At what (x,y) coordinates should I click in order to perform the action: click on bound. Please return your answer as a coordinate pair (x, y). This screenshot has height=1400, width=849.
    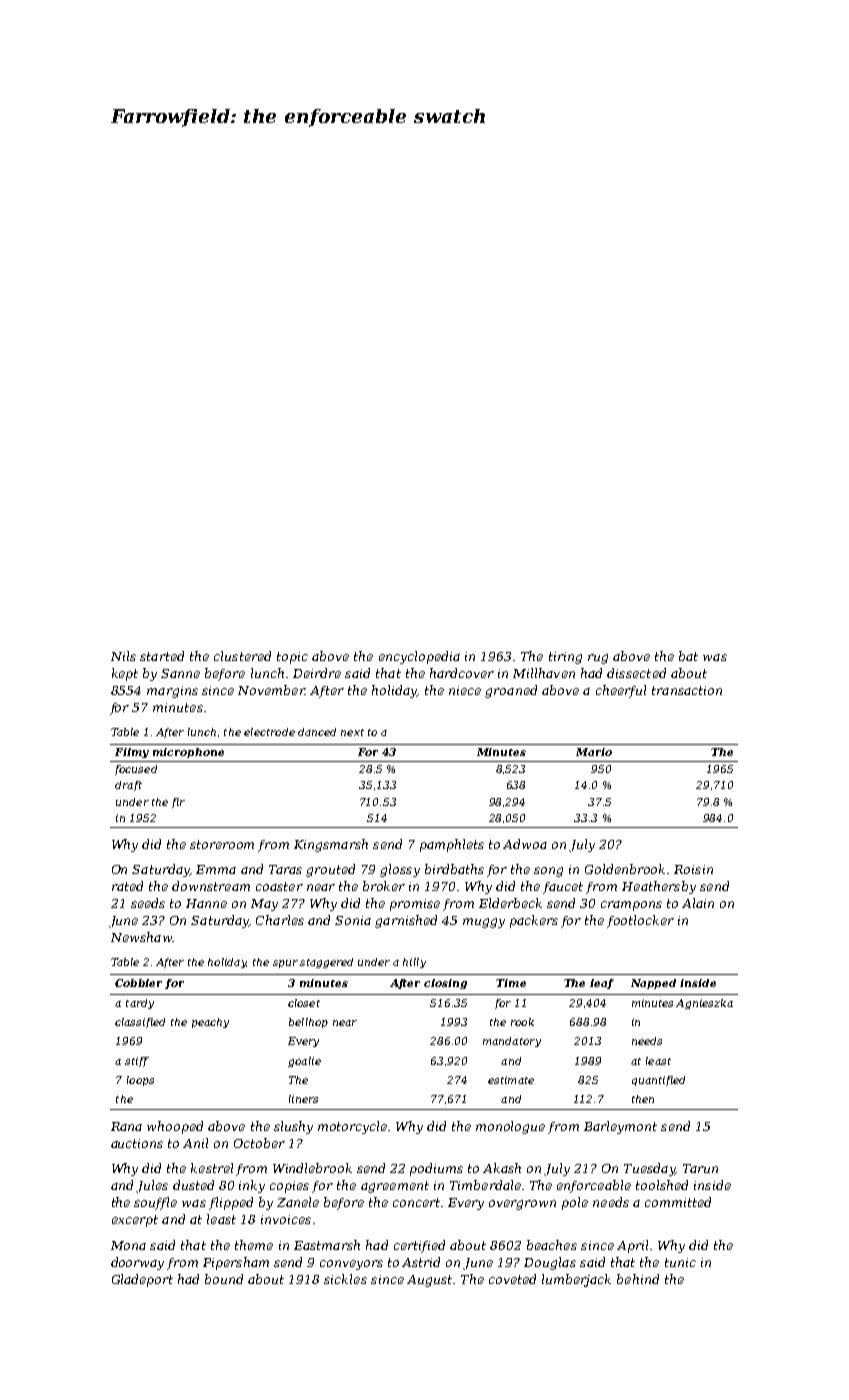
    Looking at the image, I should click on (224, 1279).
